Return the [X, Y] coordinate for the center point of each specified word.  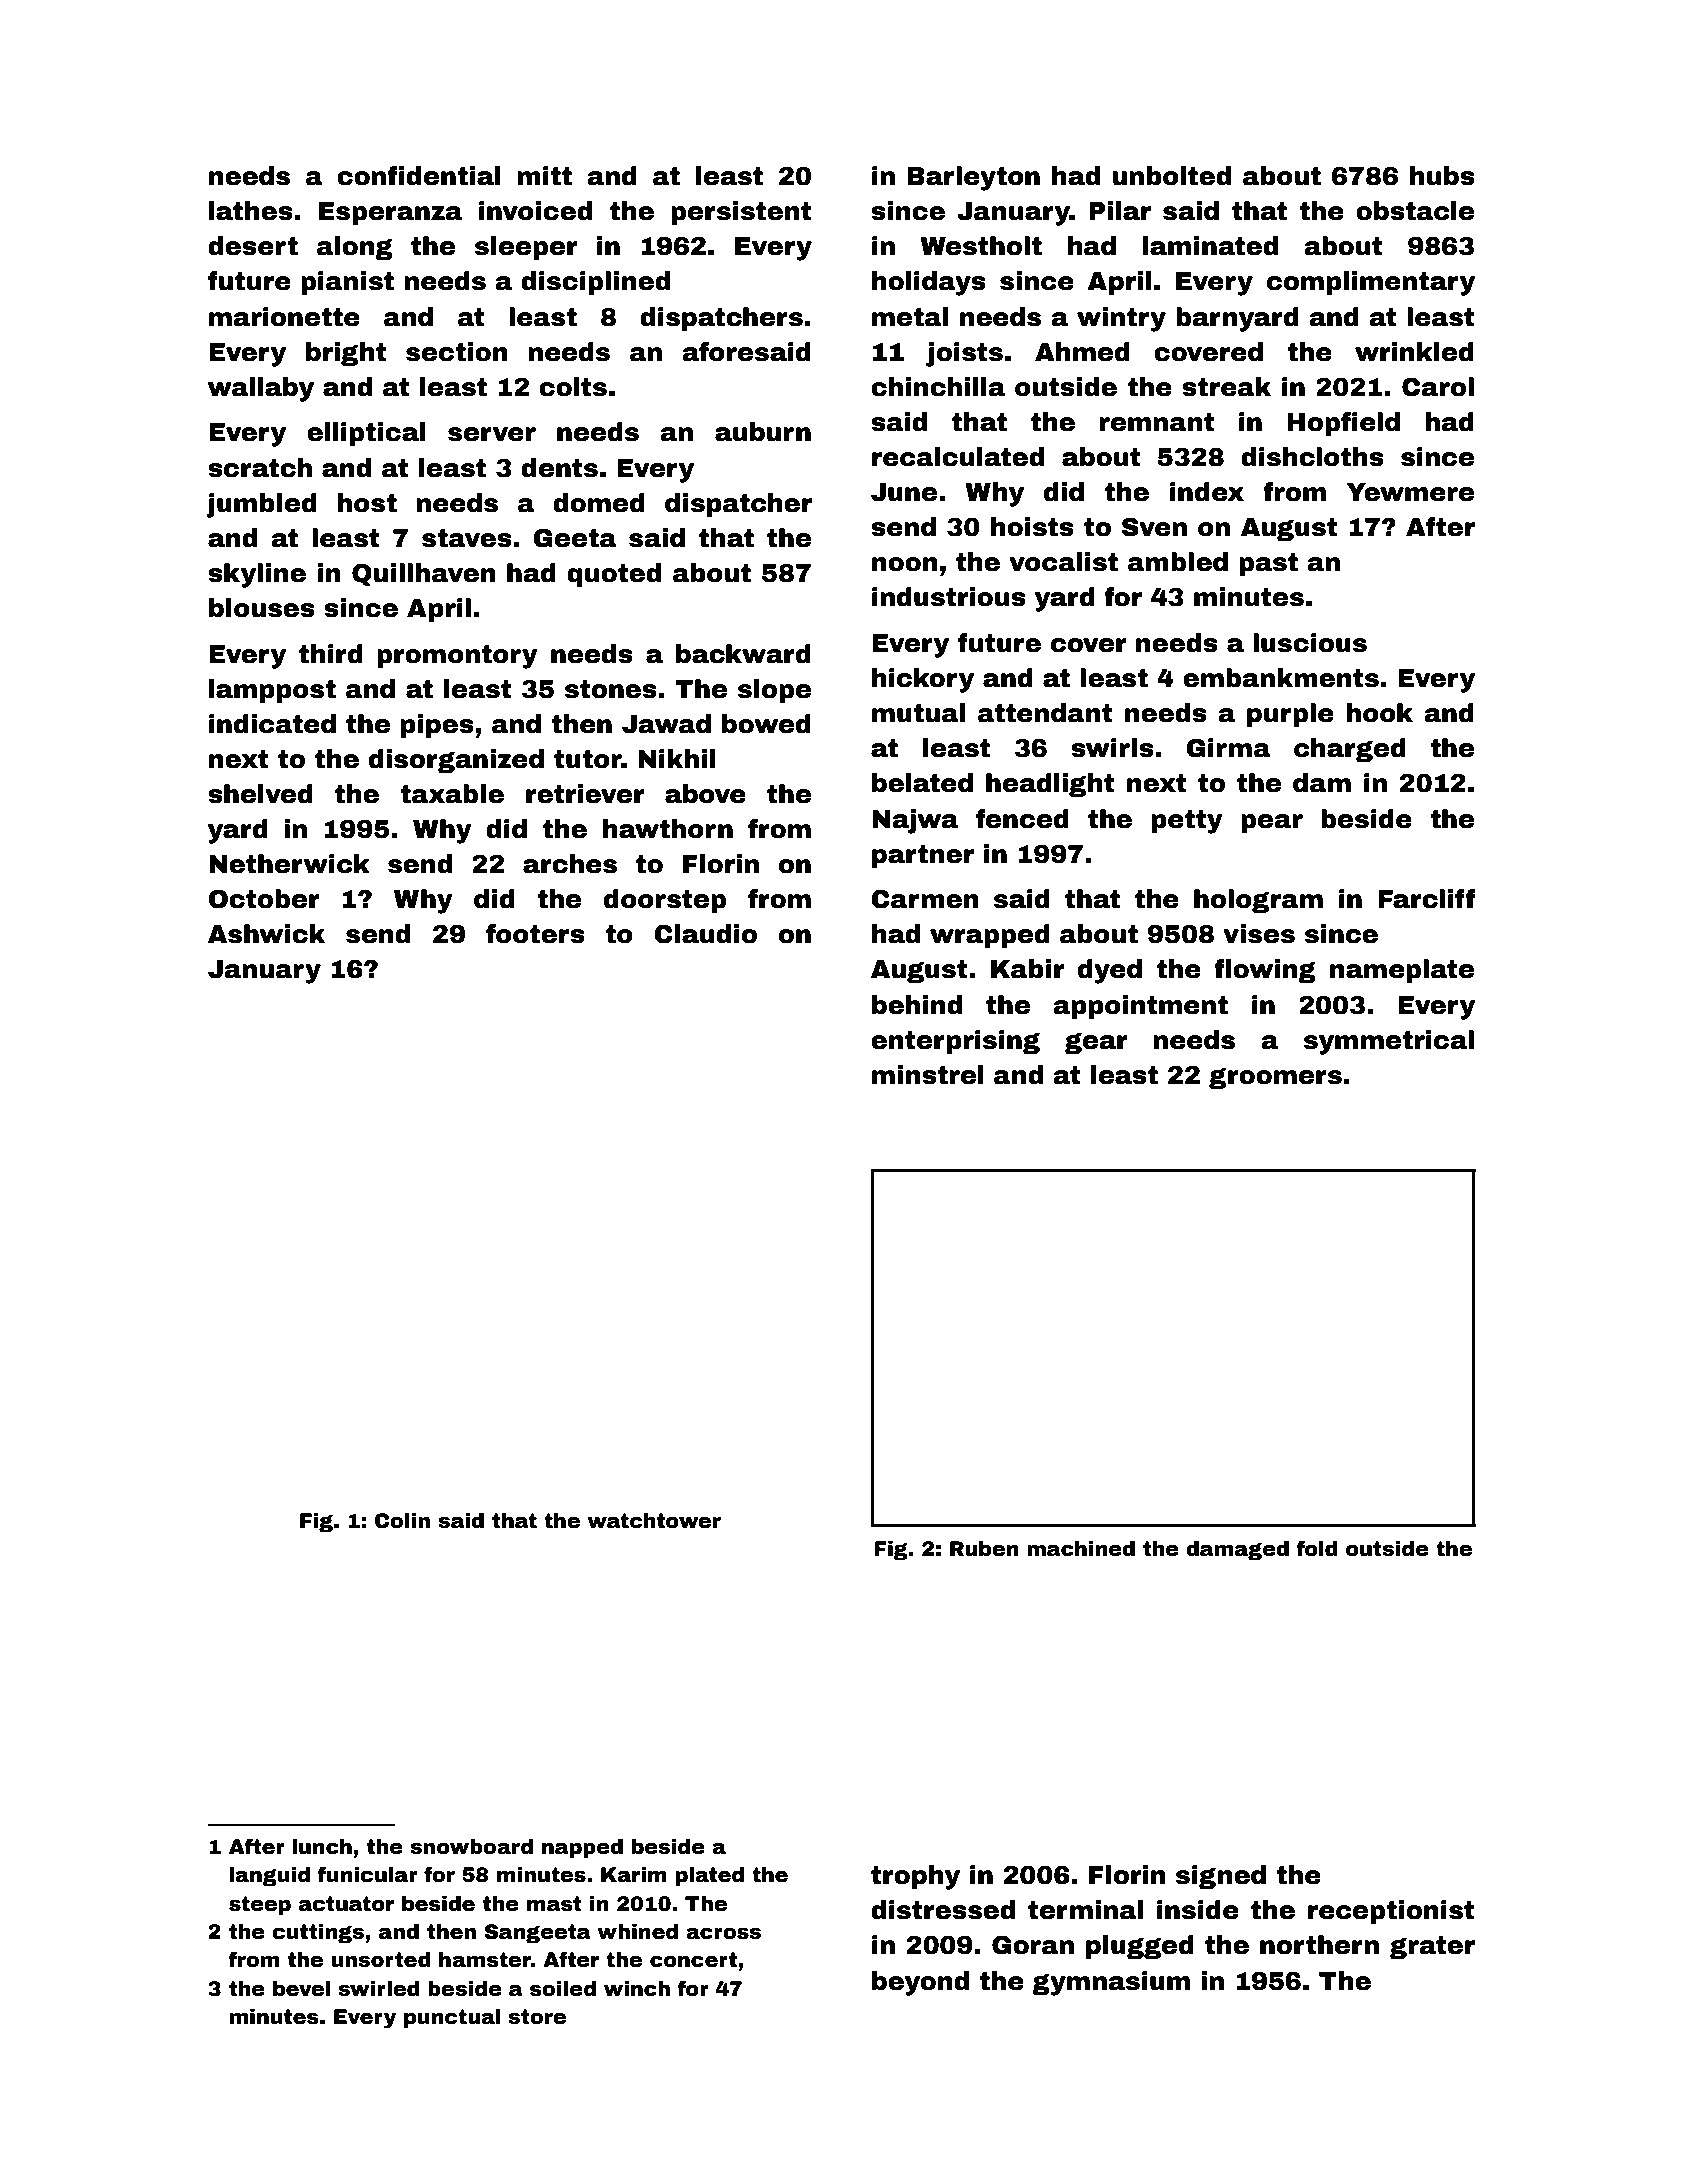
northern [1319, 1945]
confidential [419, 176]
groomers [1275, 1078]
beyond [920, 1983]
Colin [402, 1521]
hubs [1442, 176]
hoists [1032, 527]
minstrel [928, 1075]
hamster [485, 1960]
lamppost [272, 691]
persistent [741, 213]
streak [1226, 387]
